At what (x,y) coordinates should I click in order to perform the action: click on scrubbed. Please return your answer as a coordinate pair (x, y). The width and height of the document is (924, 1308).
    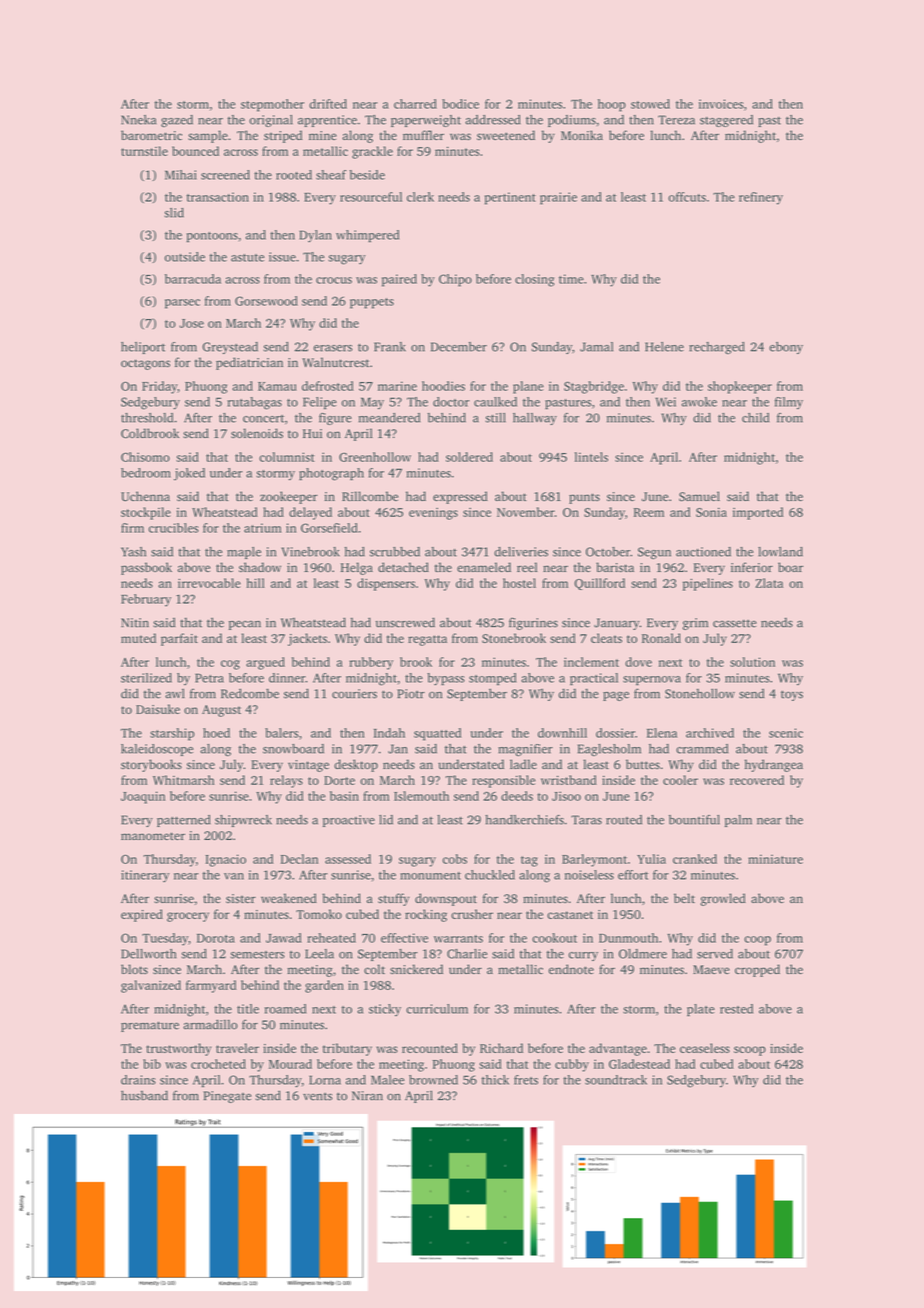
    Looking at the image, I should click on (395, 552).
